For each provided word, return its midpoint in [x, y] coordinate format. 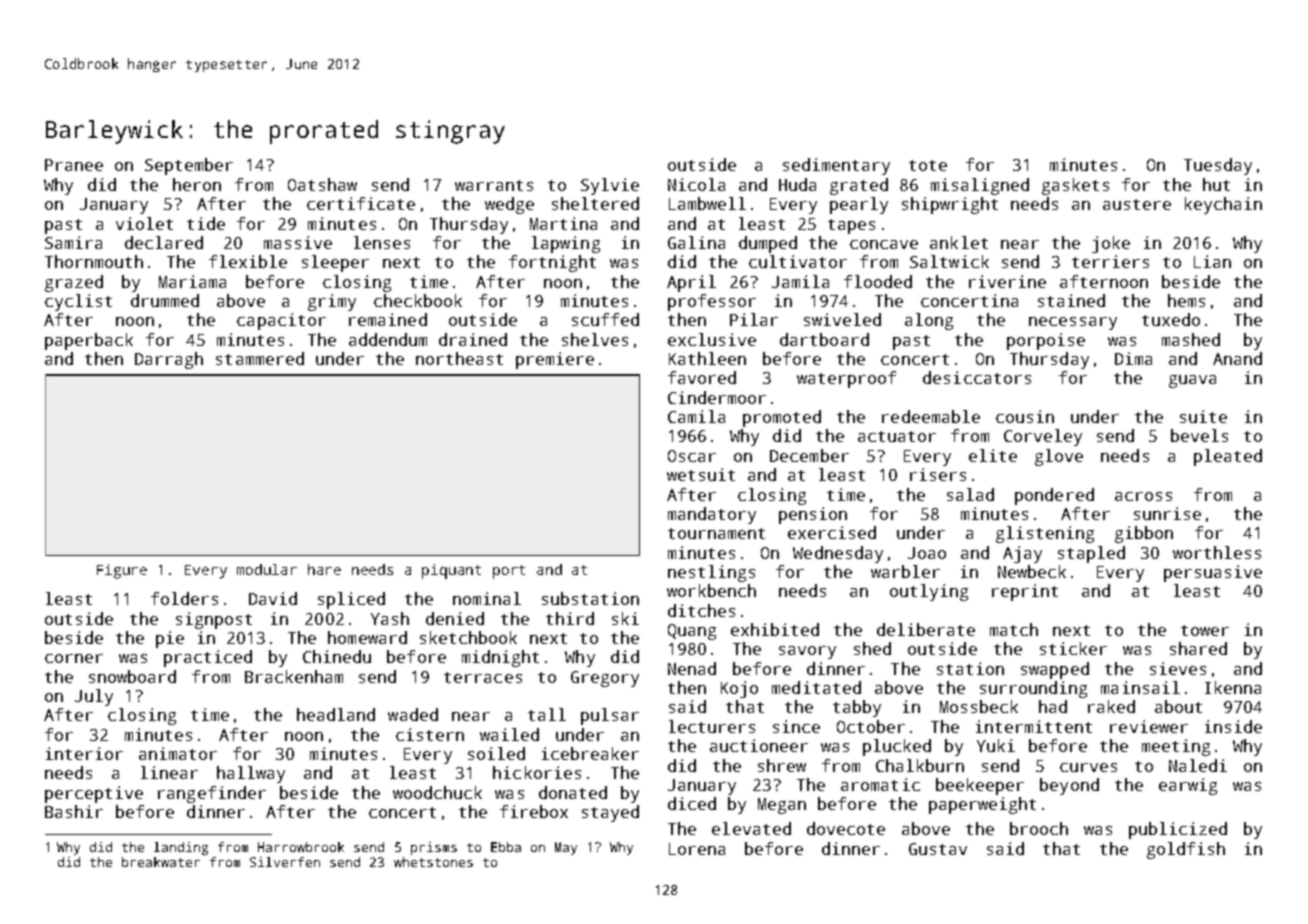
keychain [1223, 205]
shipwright [950, 205]
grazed [74, 283]
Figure [122, 571]
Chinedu [337, 656]
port [509, 572]
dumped [768, 244]
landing [181, 848]
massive [298, 242]
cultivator [798, 261]
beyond [1069, 786]
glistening [1045, 534]
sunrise [1167, 513]
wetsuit [701, 474]
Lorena [697, 849]
